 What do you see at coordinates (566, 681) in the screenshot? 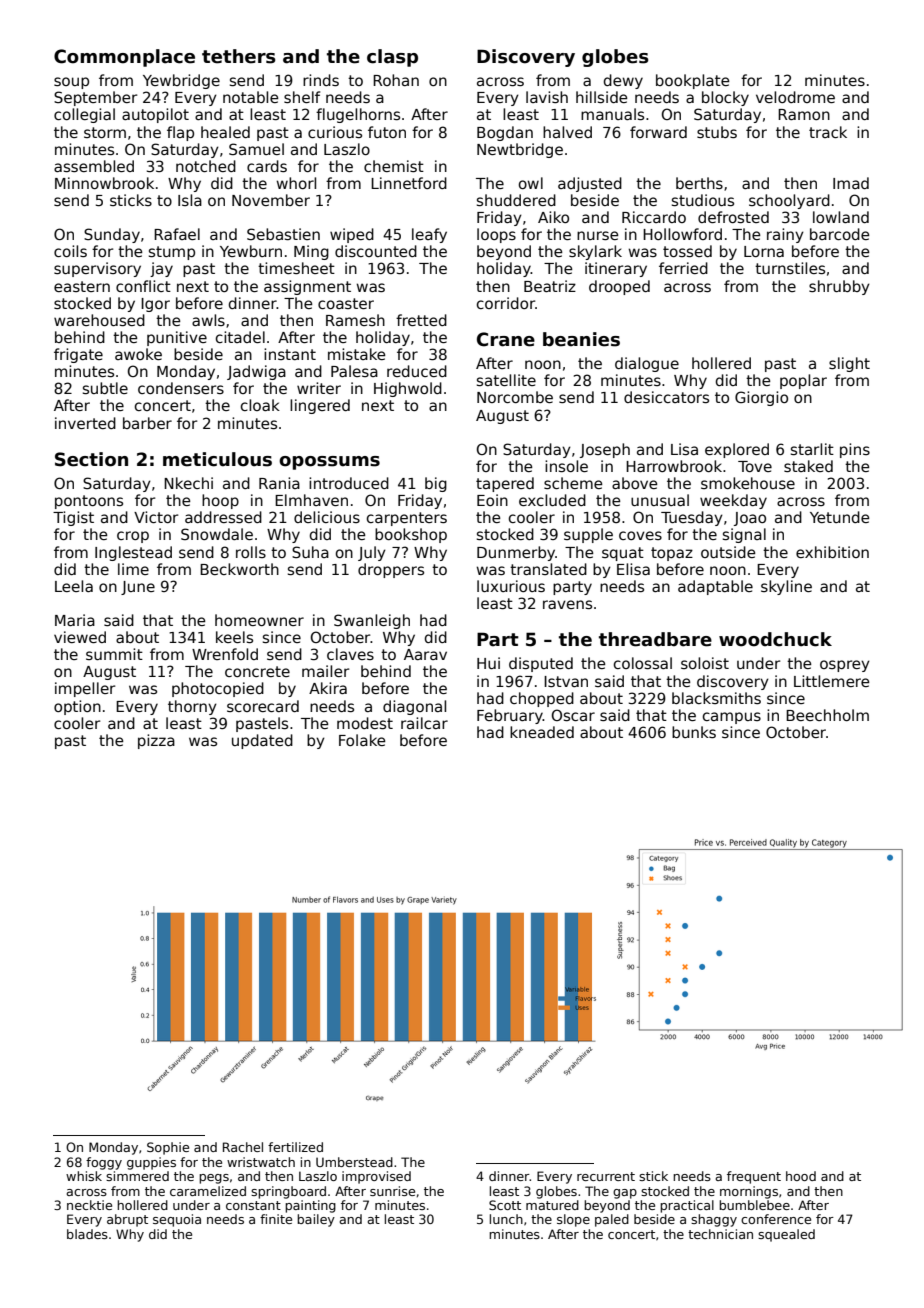
I see `Istvan` at bounding box center [566, 681].
